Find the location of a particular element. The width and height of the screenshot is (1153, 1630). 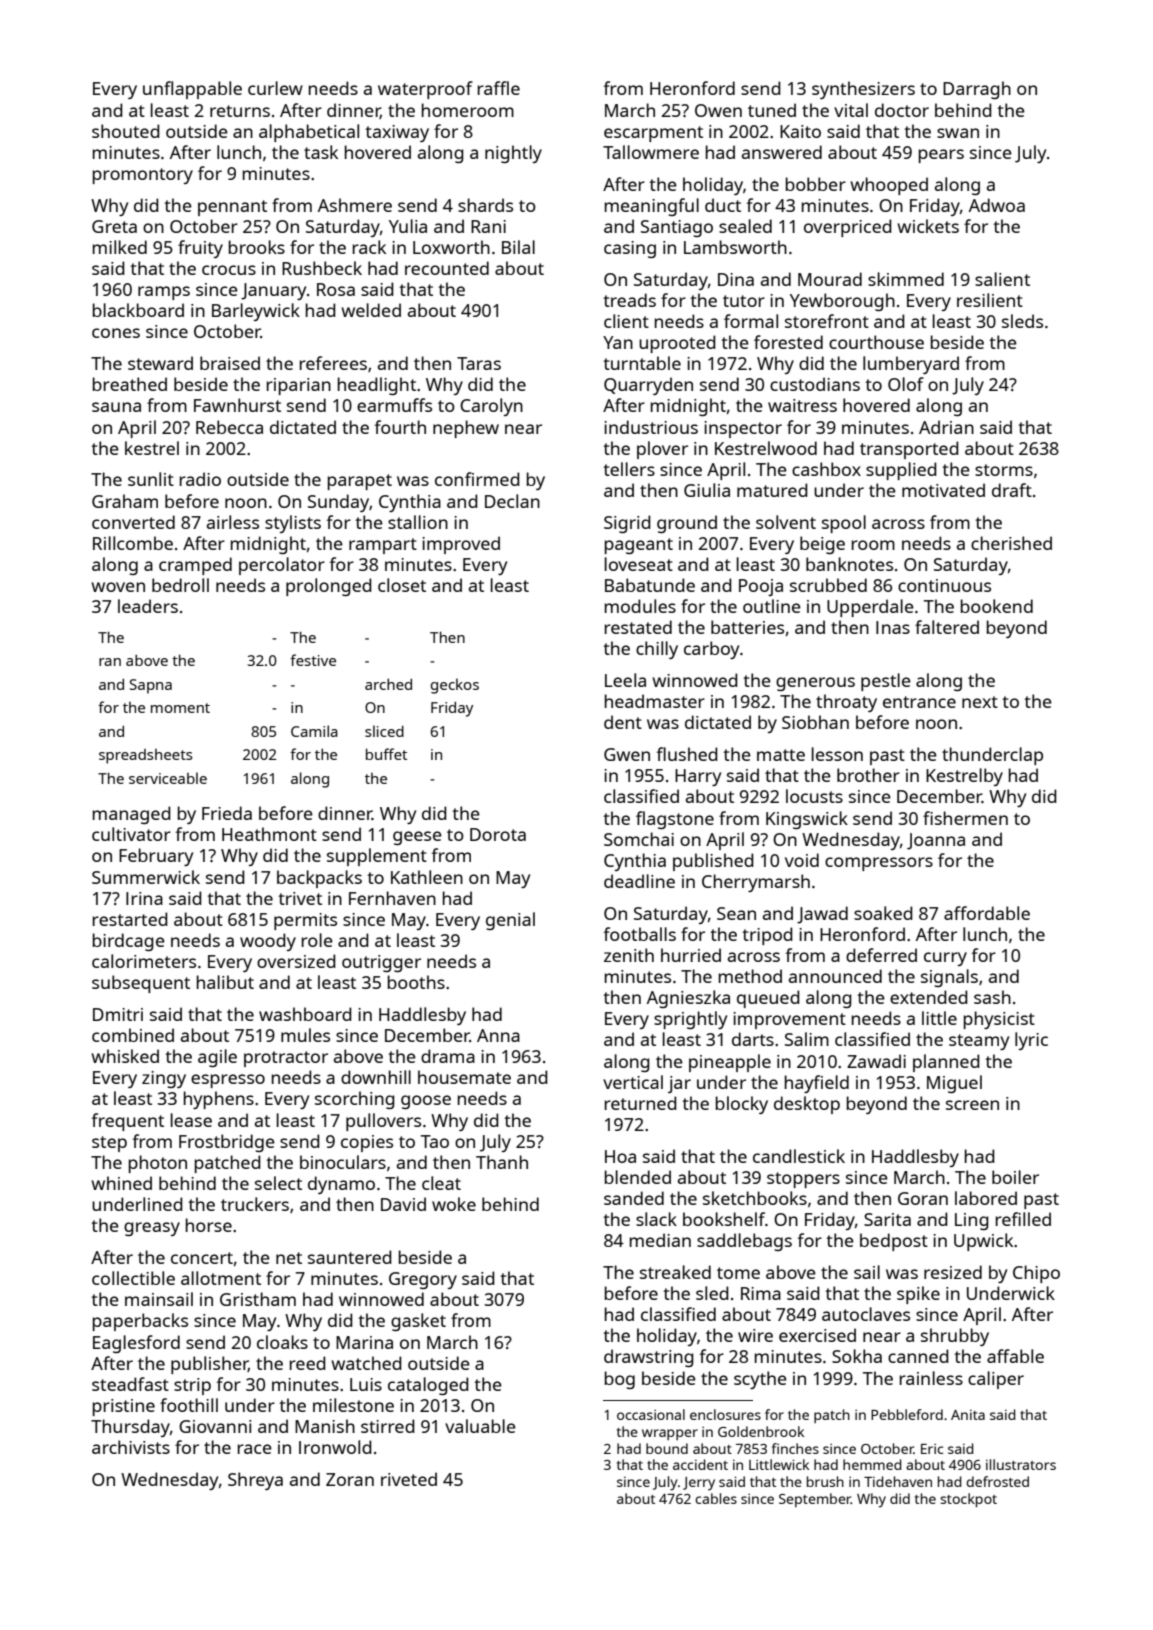

labored is located at coordinates (986, 1198).
